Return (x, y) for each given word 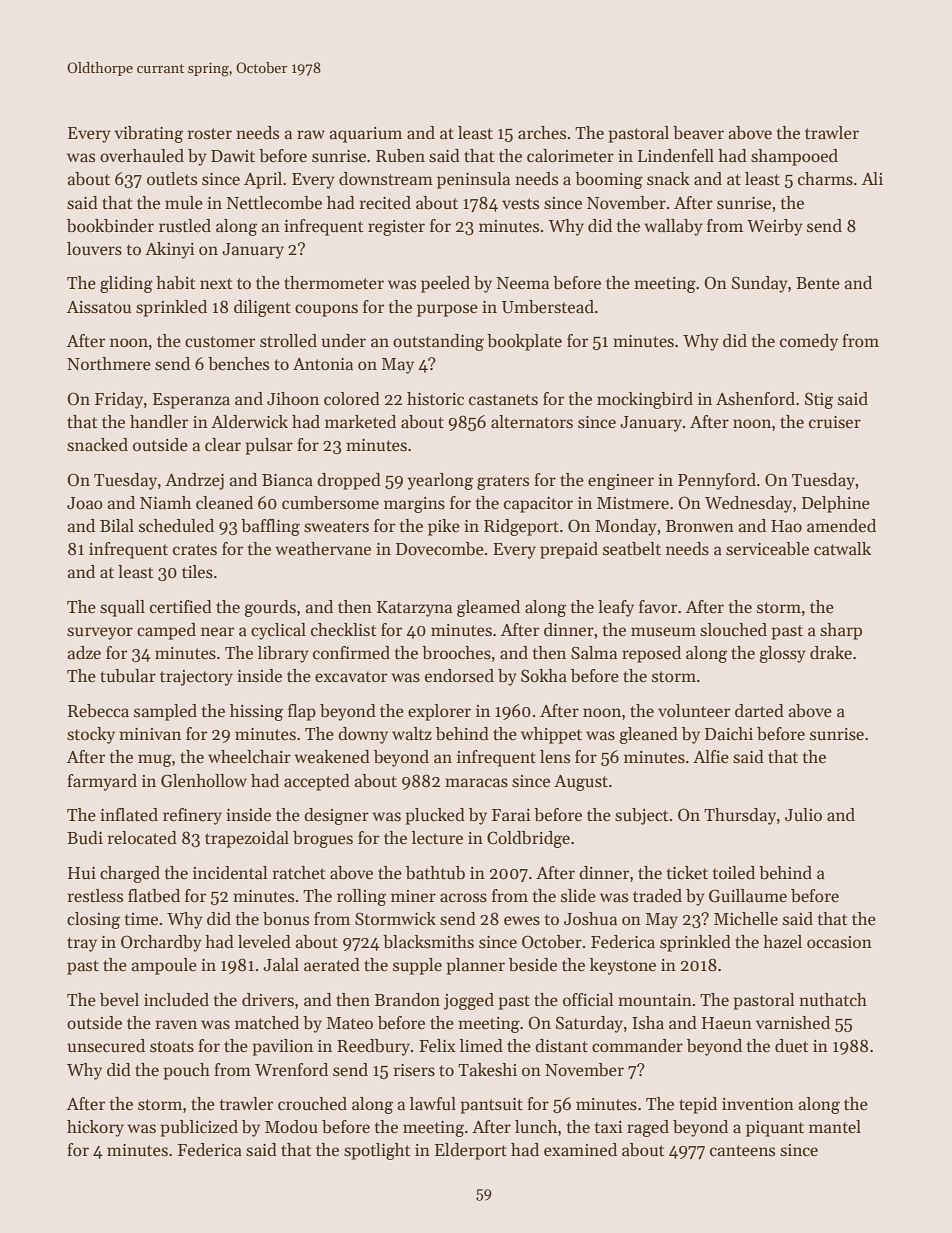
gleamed (488, 608)
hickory (95, 1128)
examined (580, 1150)
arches (542, 133)
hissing (256, 712)
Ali (872, 178)
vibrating (148, 134)
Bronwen (700, 526)
